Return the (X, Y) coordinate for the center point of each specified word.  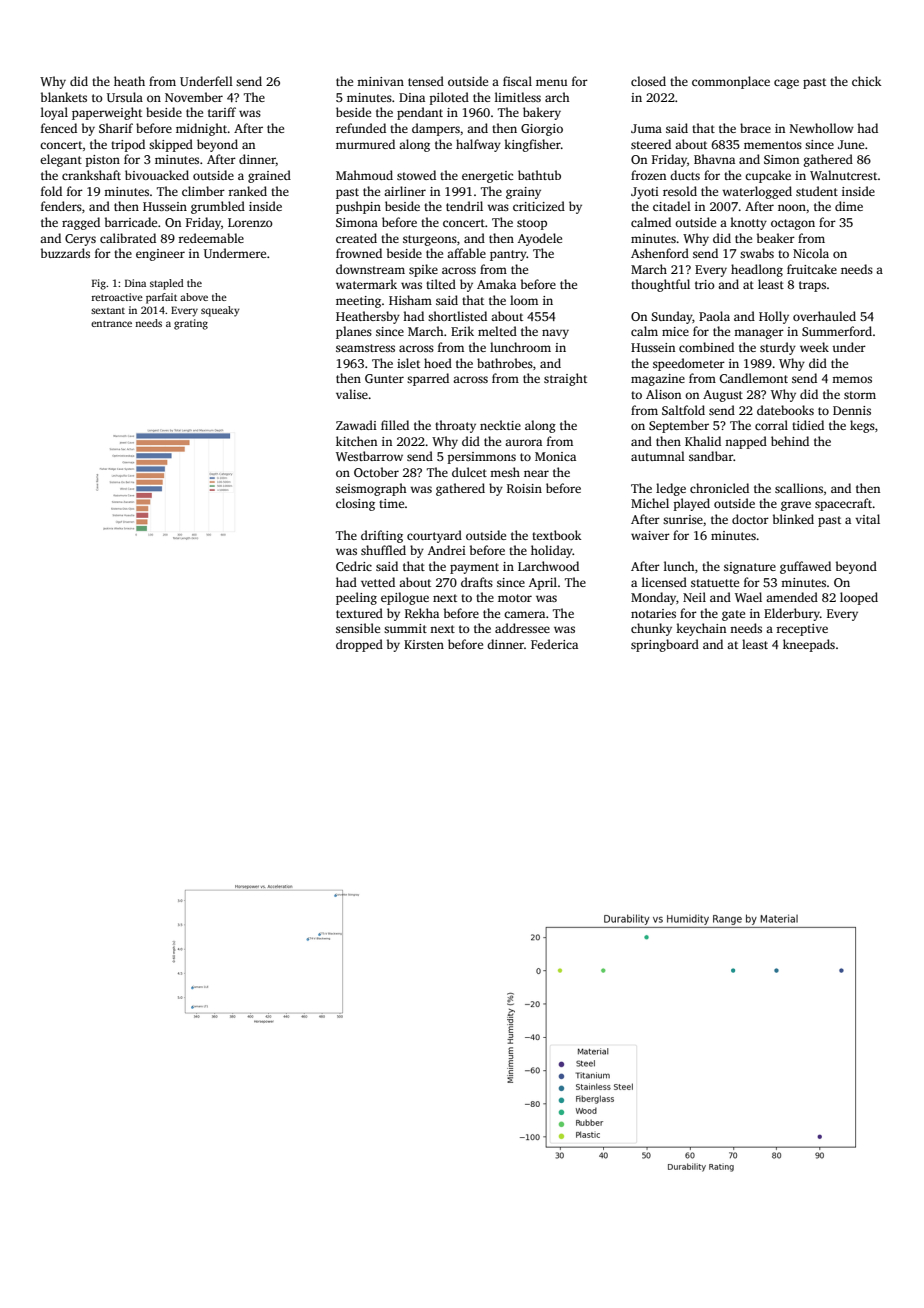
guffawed (805, 567)
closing (355, 504)
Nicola (811, 253)
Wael (748, 597)
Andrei (447, 550)
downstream (370, 269)
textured (359, 613)
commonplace (731, 82)
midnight (201, 129)
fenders (61, 206)
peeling (356, 598)
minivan (380, 81)
